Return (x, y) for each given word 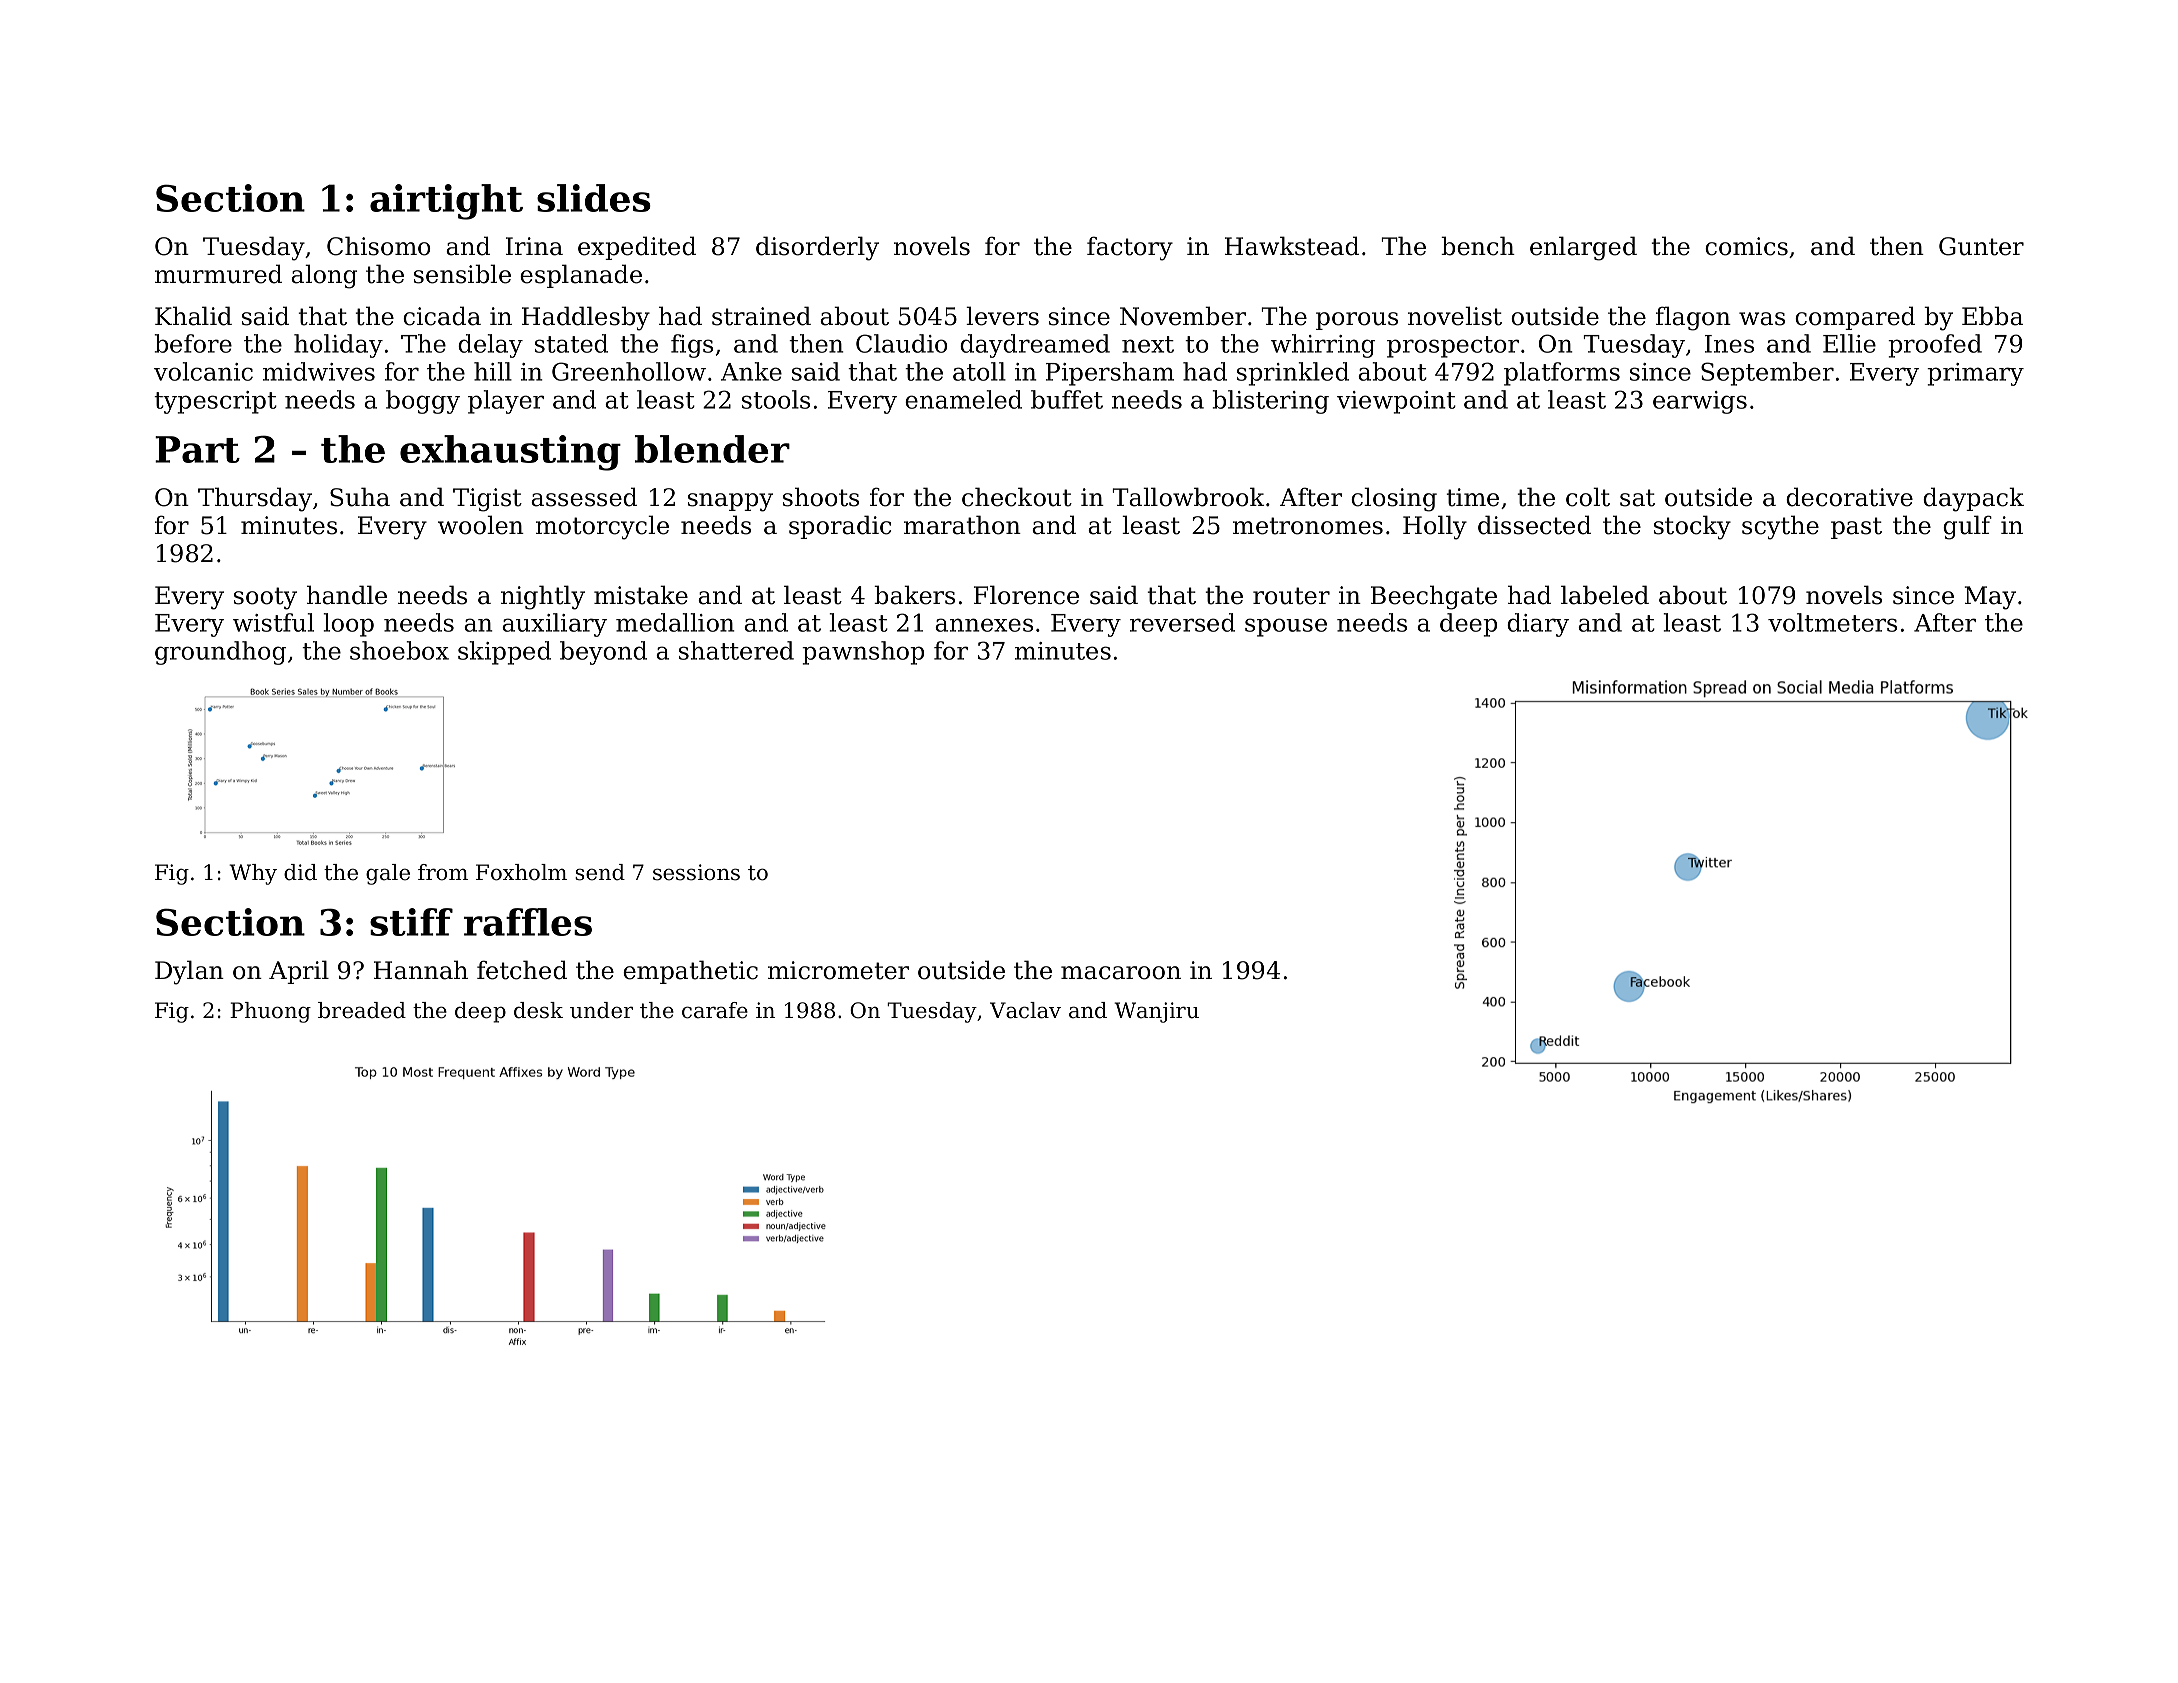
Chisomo (379, 246)
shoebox (399, 650)
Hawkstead (1292, 246)
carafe (715, 1010)
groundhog (220, 653)
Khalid (193, 316)
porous (1357, 321)
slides (594, 198)
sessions (696, 872)
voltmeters (1832, 622)
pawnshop (863, 653)
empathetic (690, 972)
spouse (1286, 627)
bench (1478, 246)
